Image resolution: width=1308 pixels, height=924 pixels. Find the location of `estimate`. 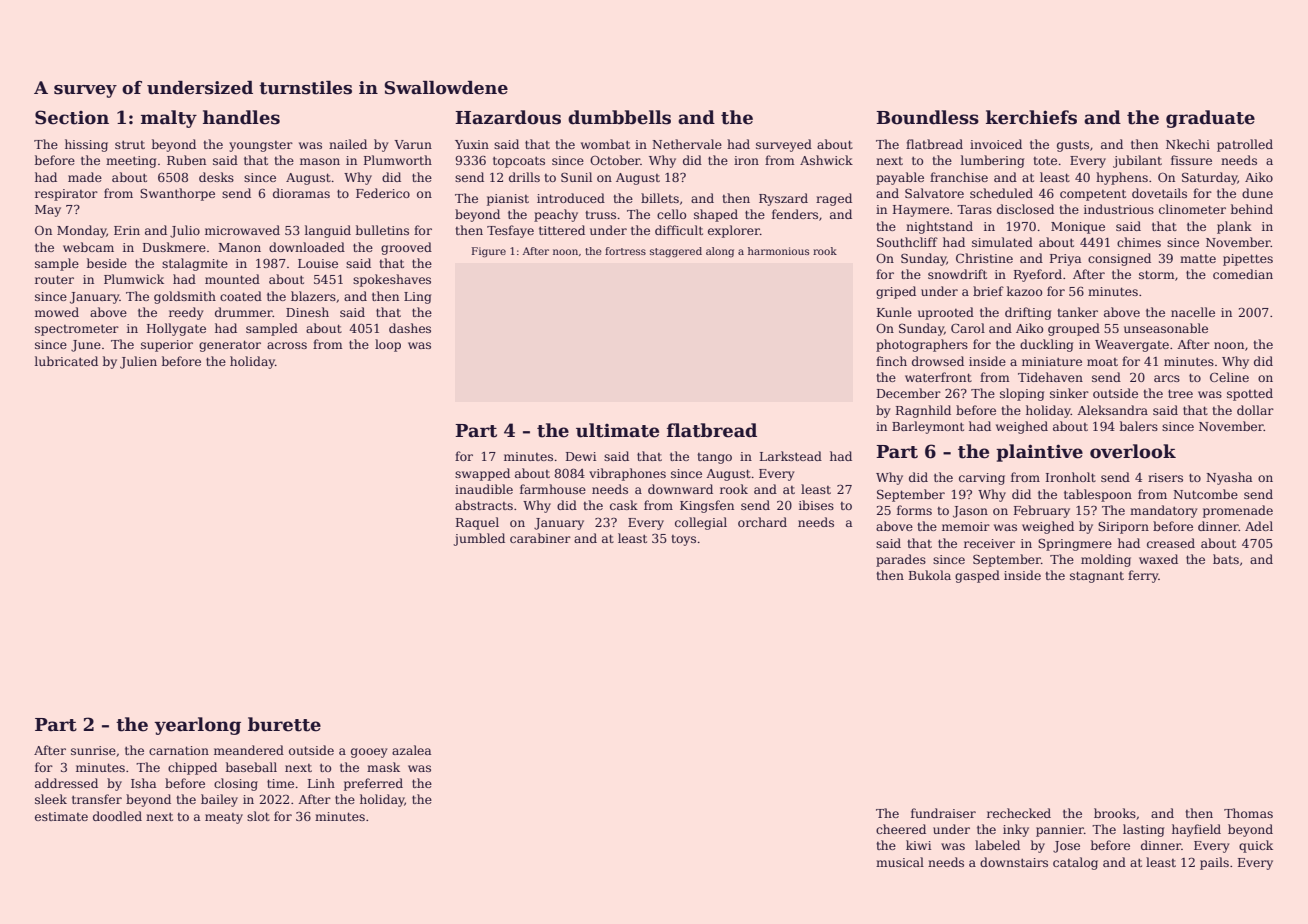

estimate is located at coordinates (61, 816).
